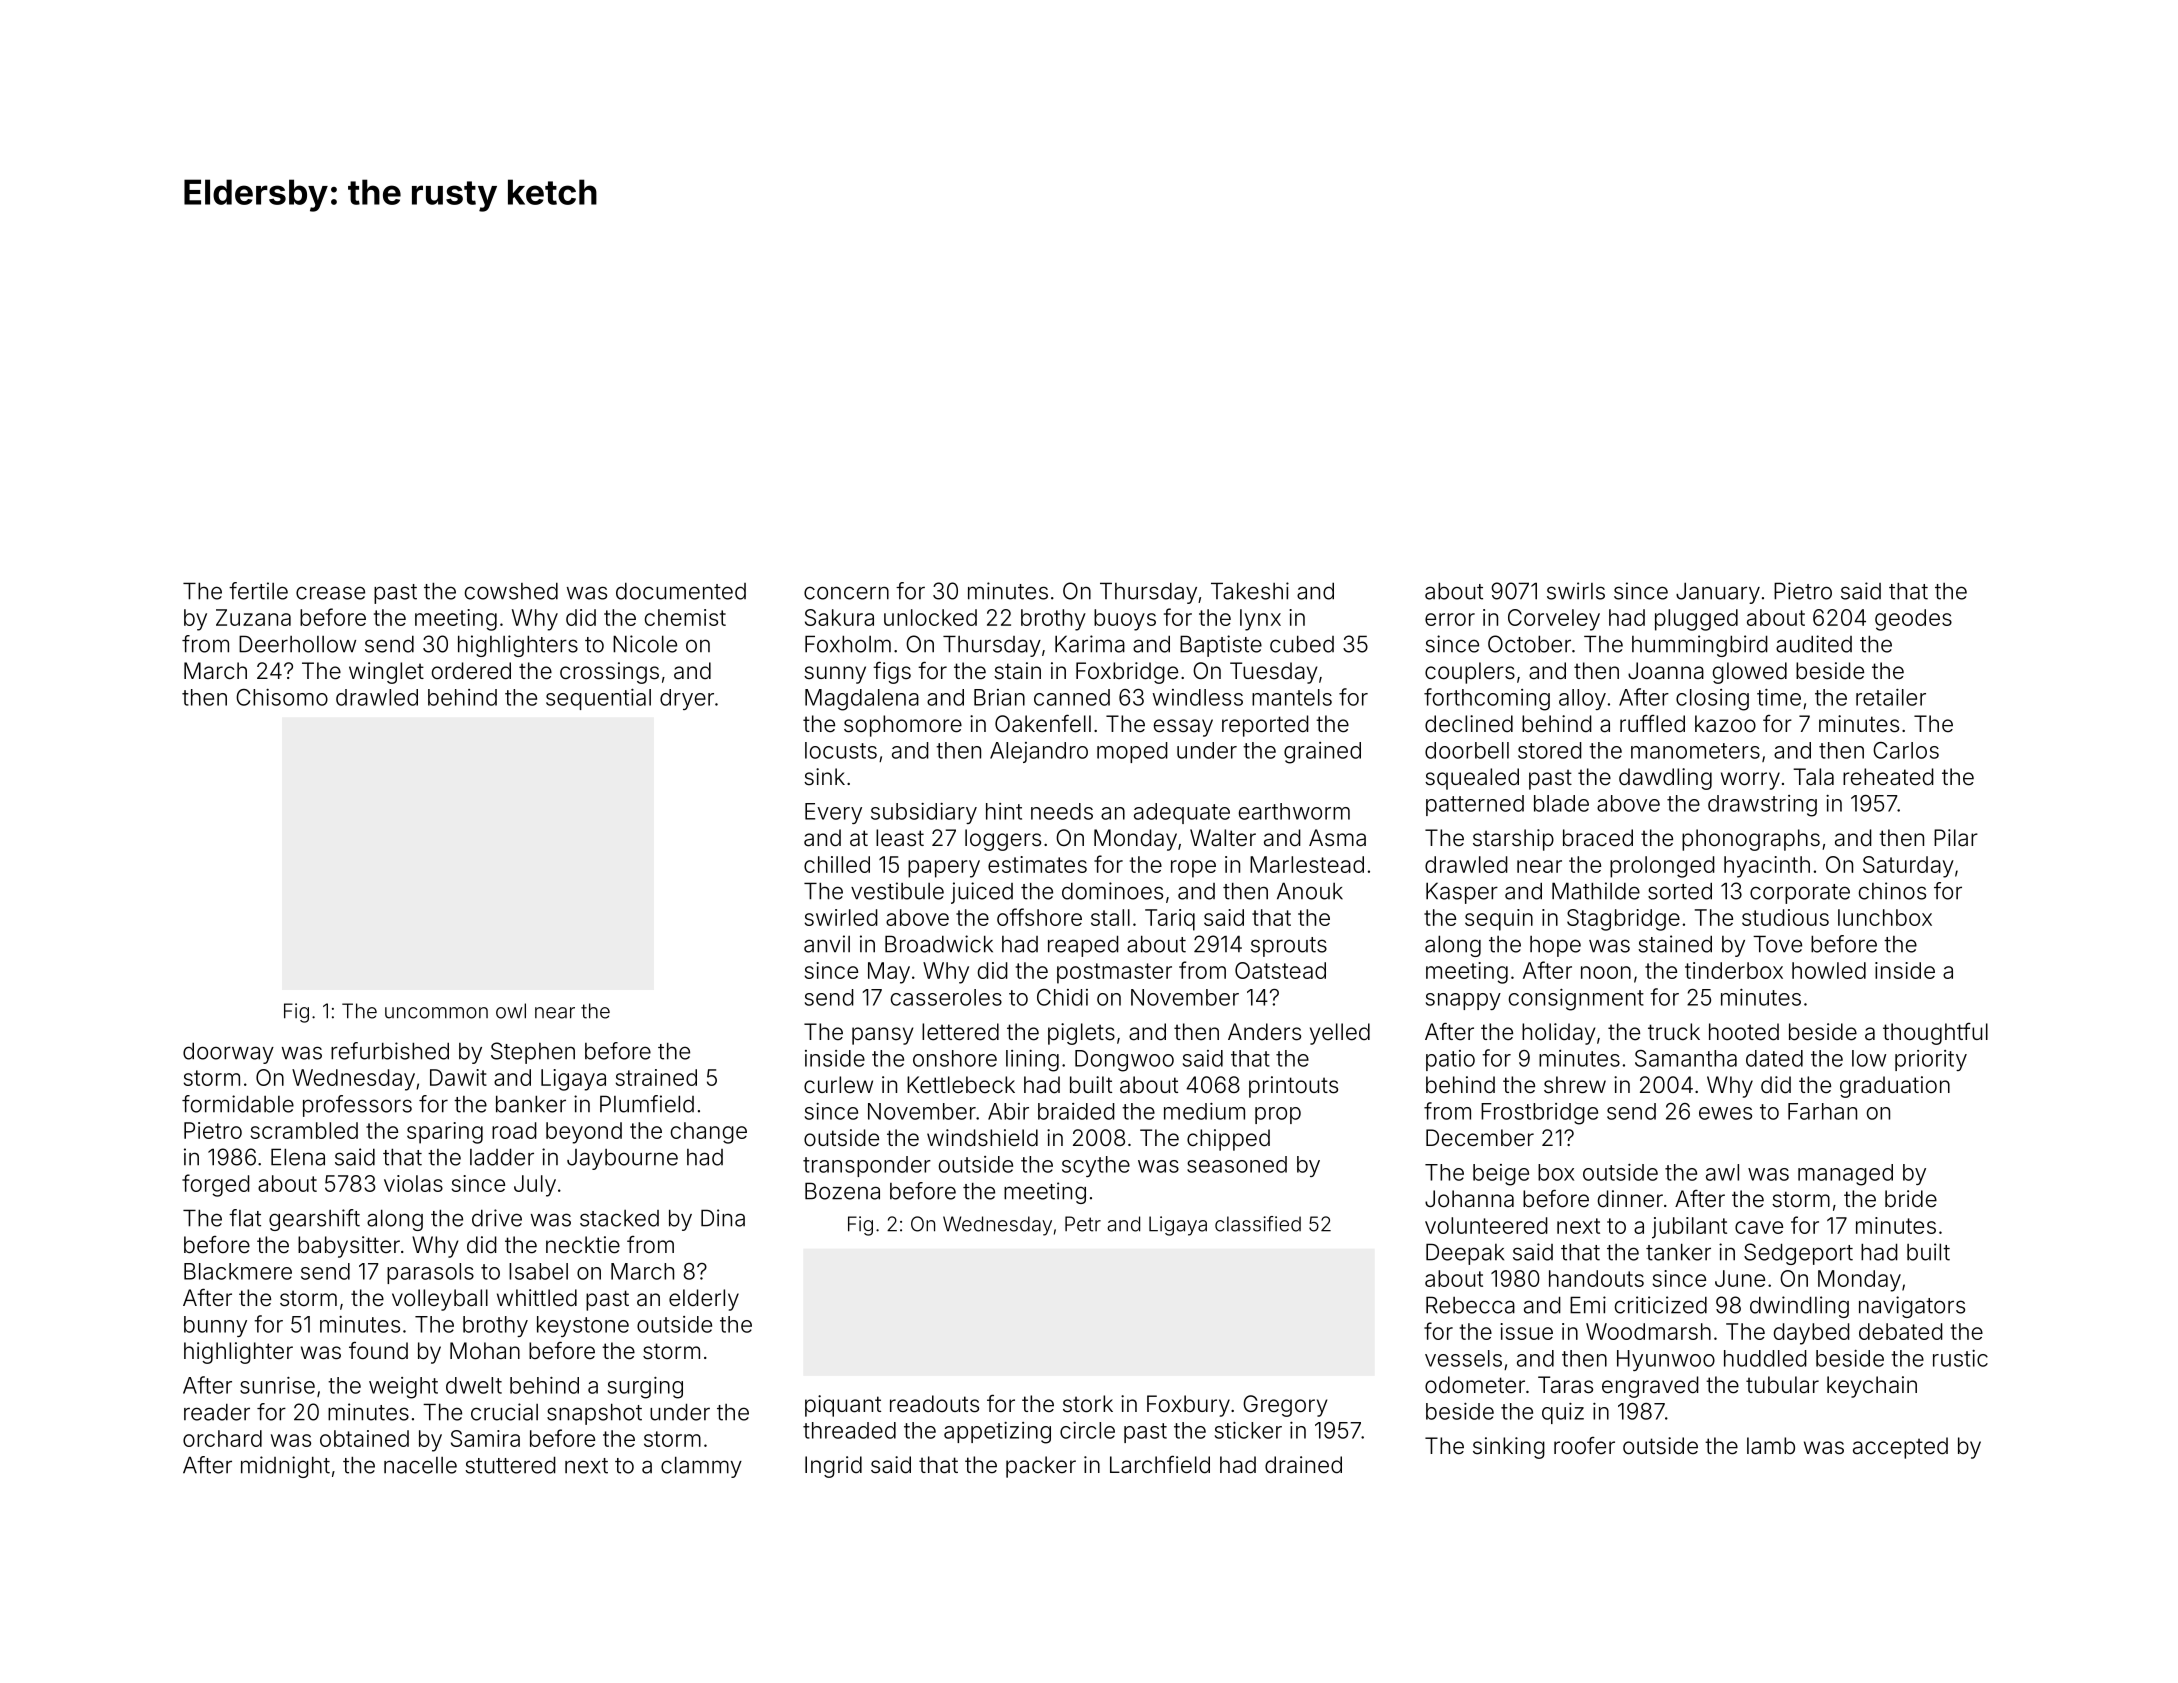 This document has width=2178, height=1683. Describe the element at coordinates (833, 813) in the document. I see `Every` at that location.
